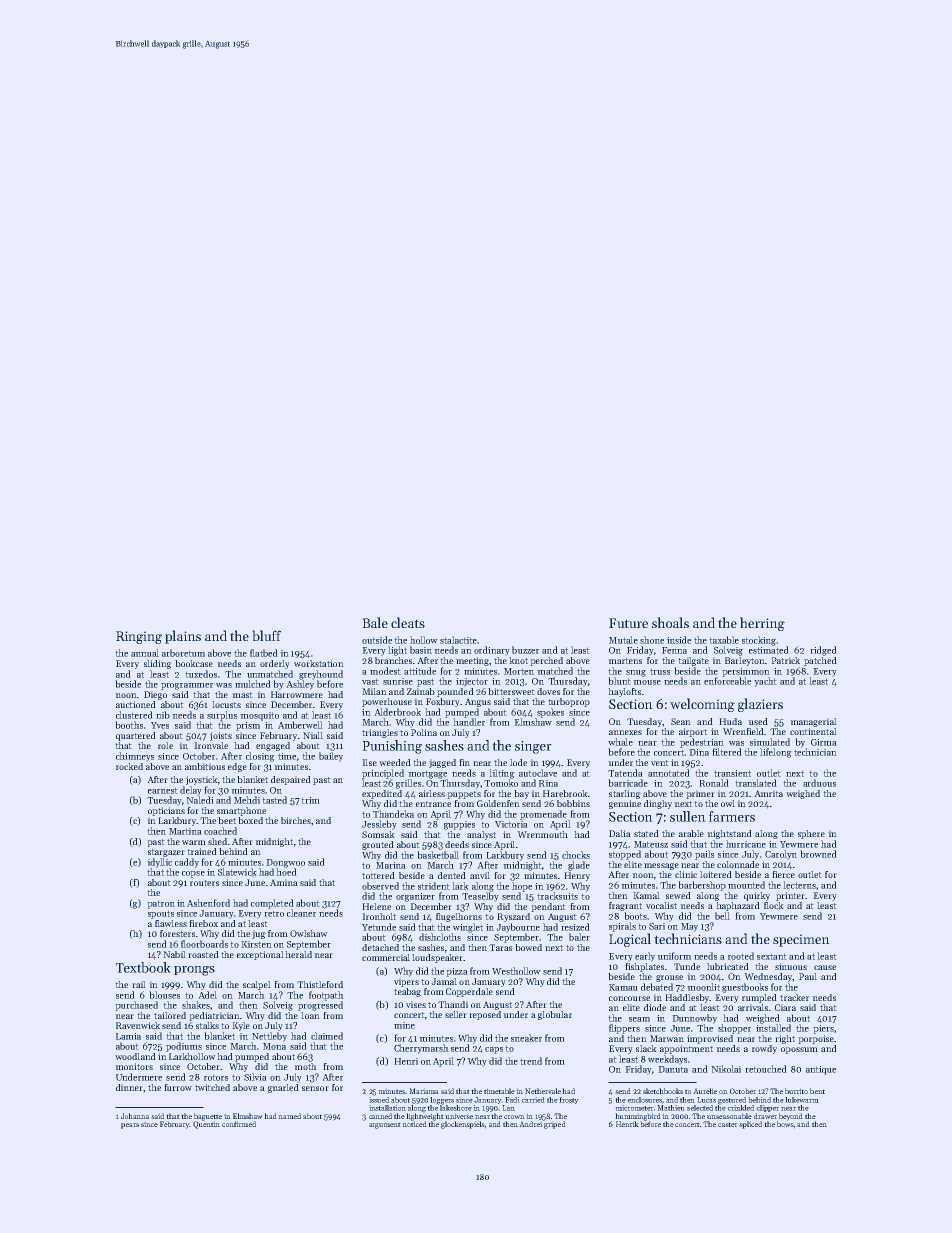 The height and width of the document is (1233, 952). I want to click on Ashenford, so click(208, 903).
